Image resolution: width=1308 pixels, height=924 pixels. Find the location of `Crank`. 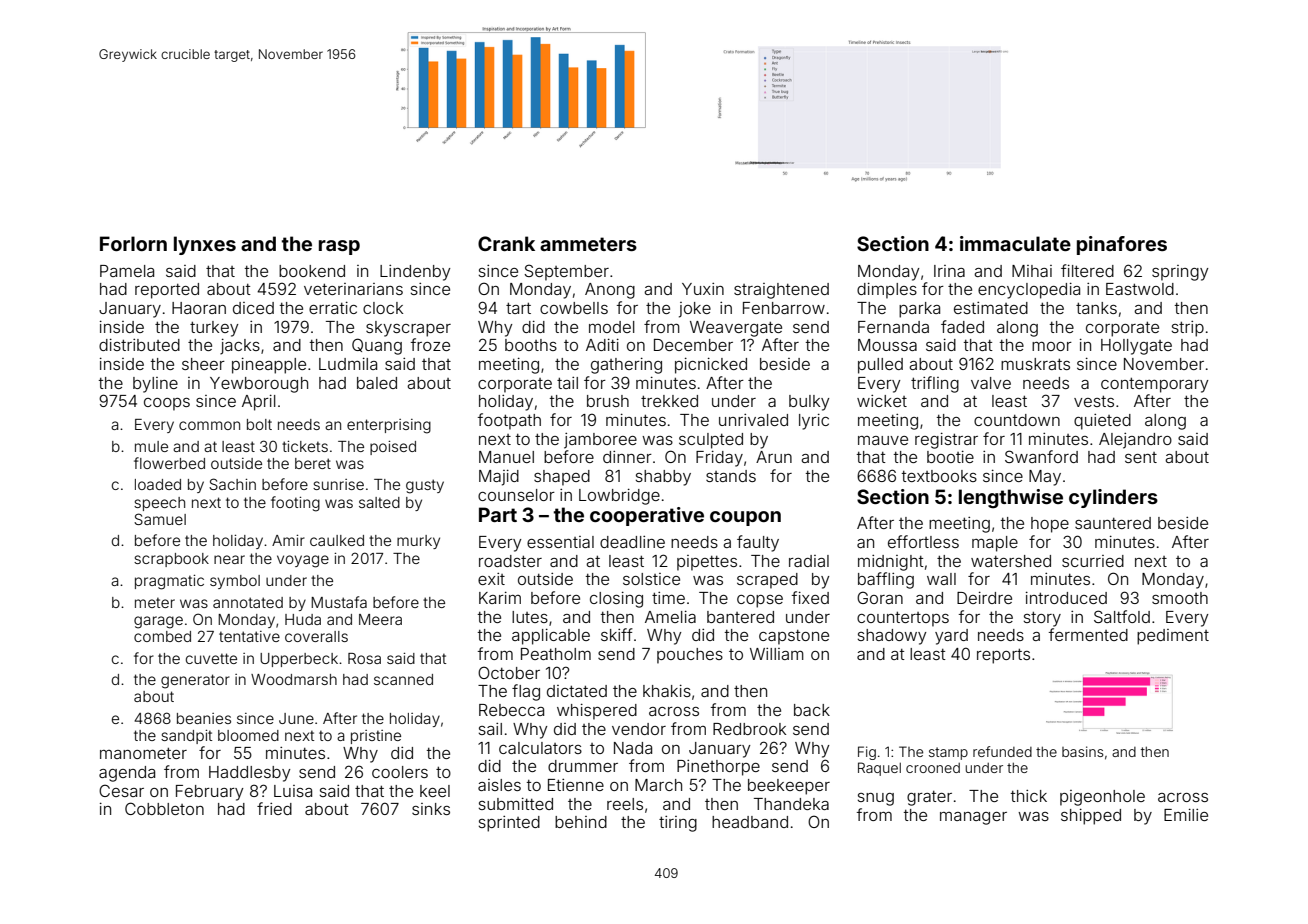

Crank is located at coordinates (506, 243).
